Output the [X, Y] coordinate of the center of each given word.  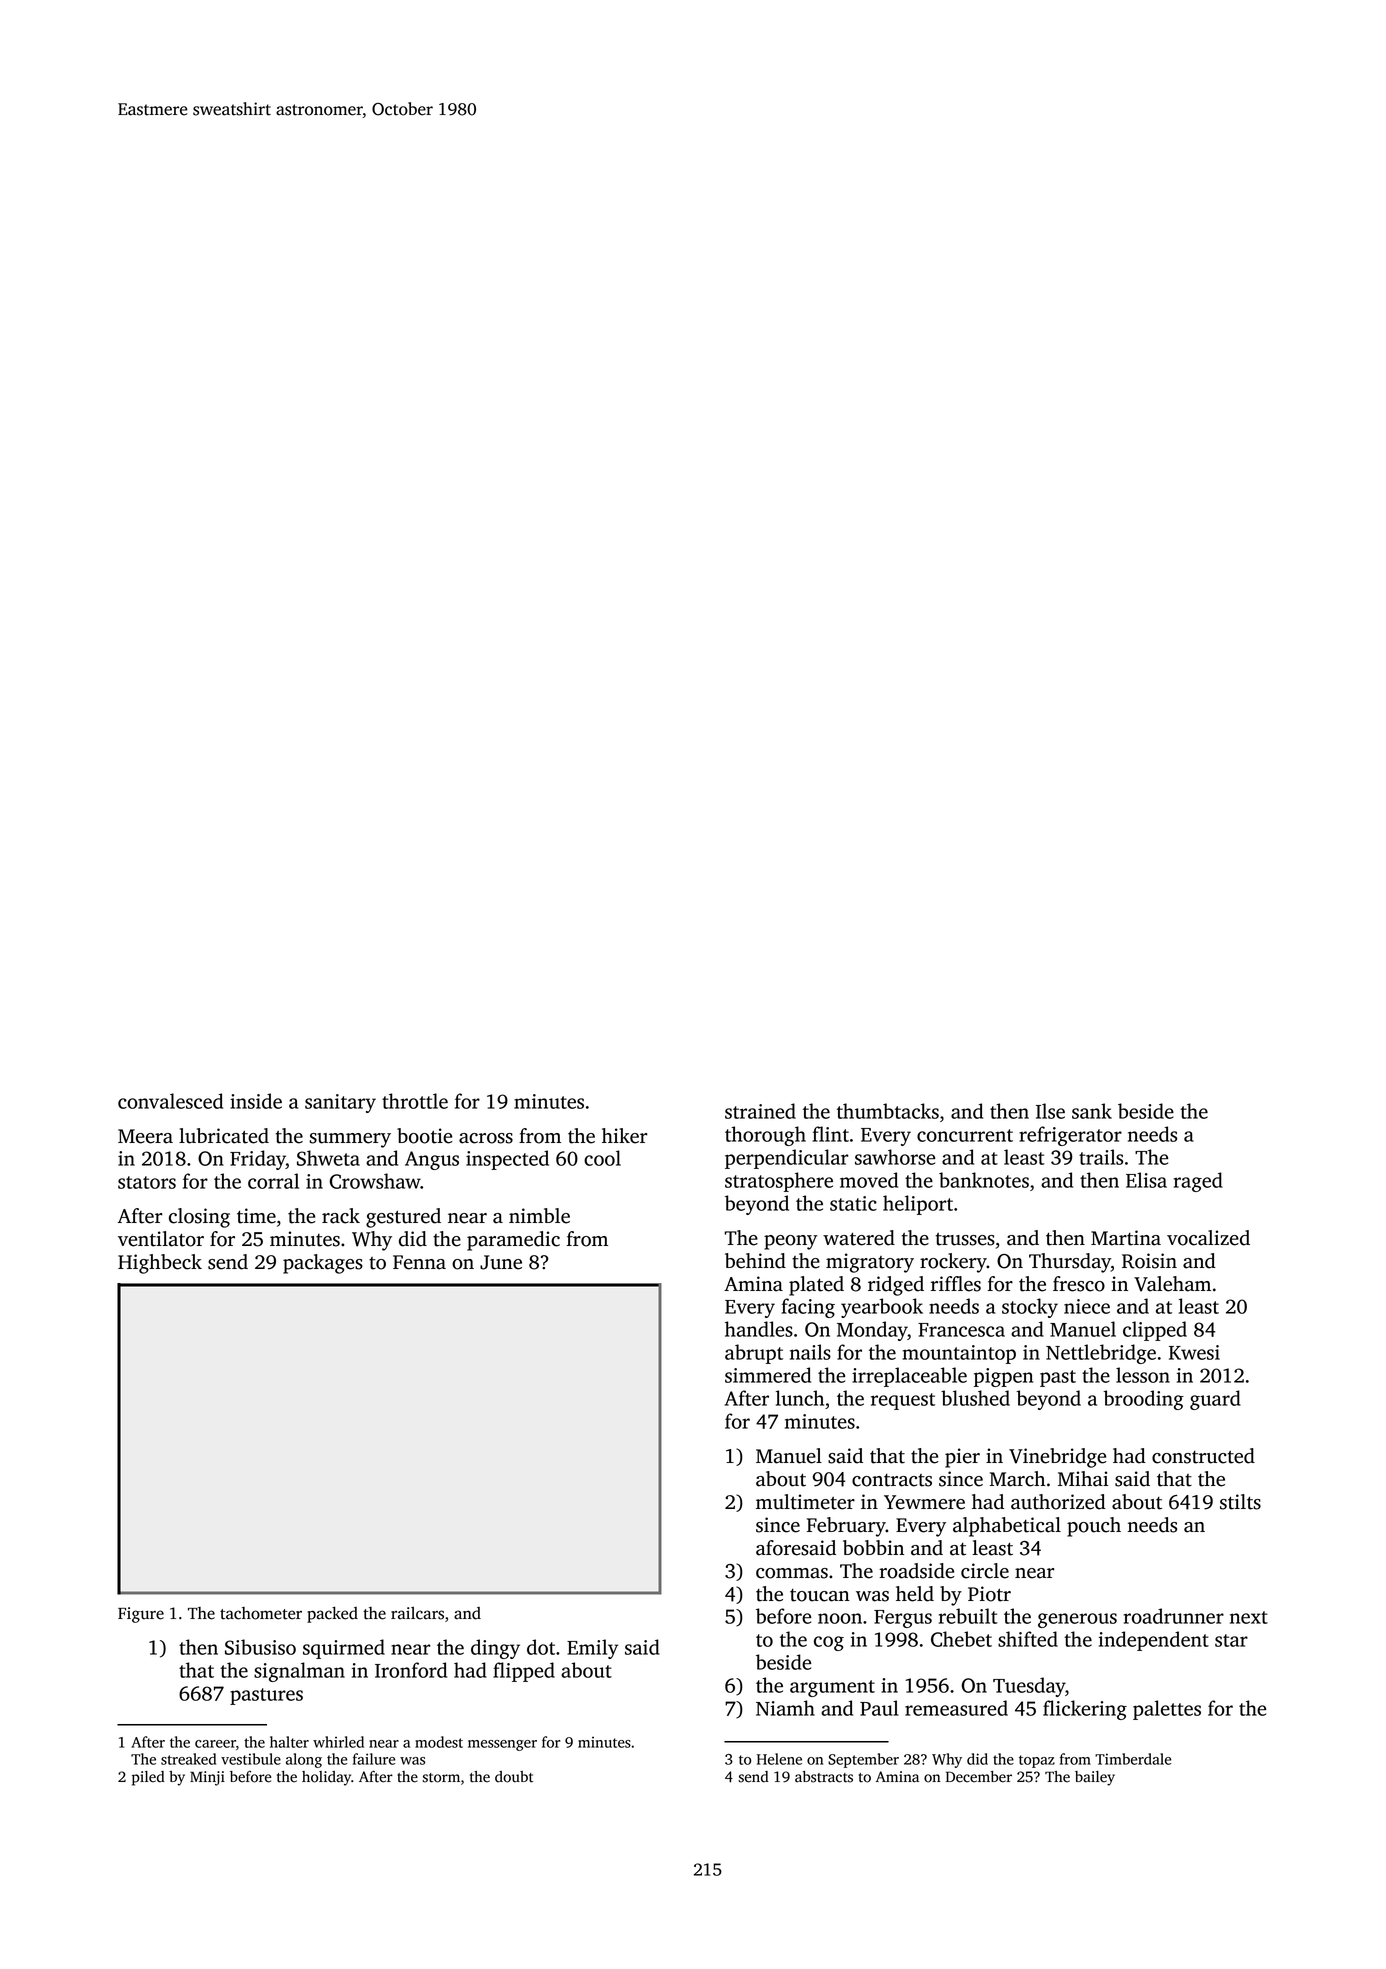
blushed [975, 1398]
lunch [800, 1398]
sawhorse [895, 1157]
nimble [539, 1216]
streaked [188, 1759]
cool [602, 1158]
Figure [141, 1615]
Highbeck [160, 1264]
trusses [965, 1239]
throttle [415, 1101]
